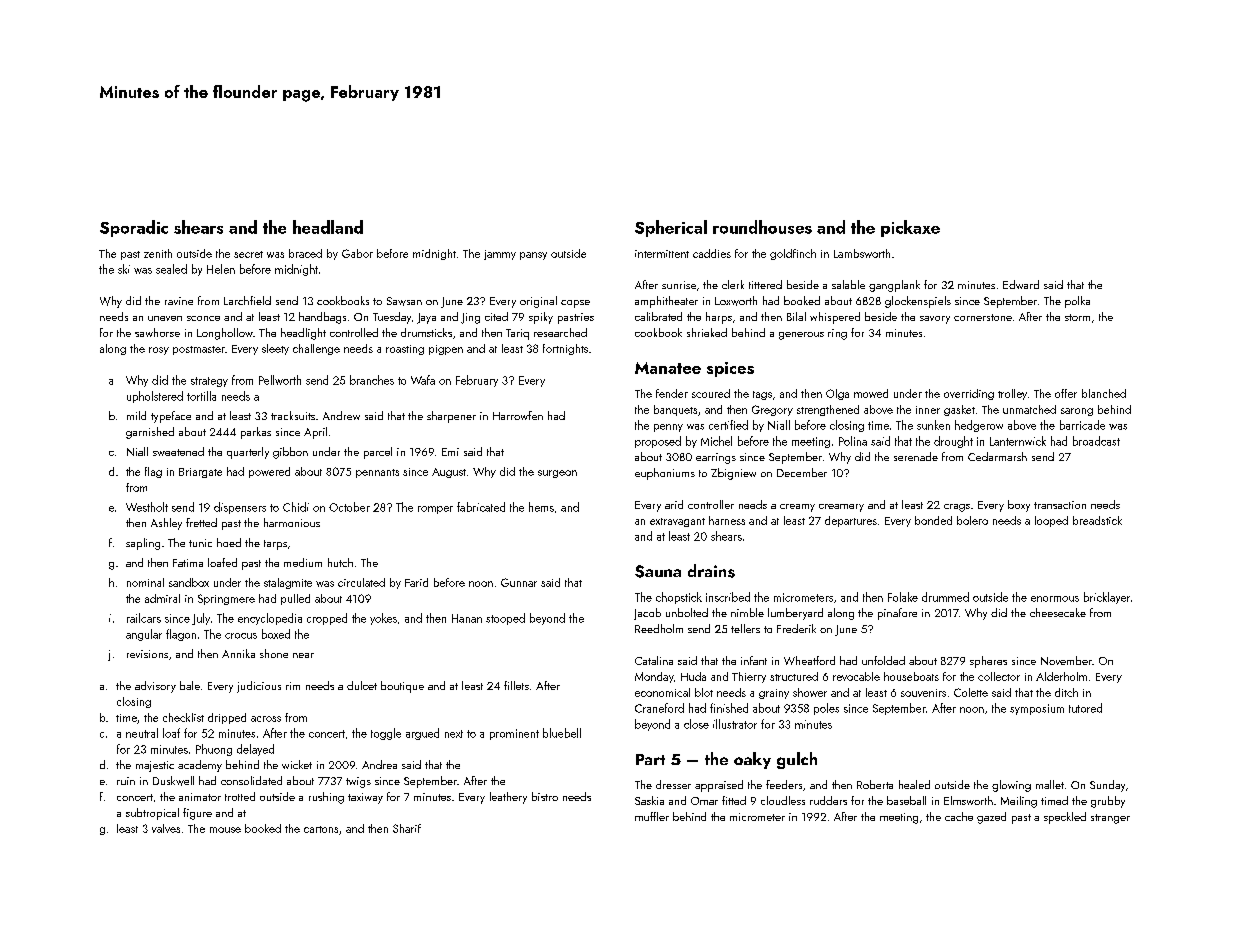 The width and height of the screenshot is (1233, 952). I want to click on Sporadic, so click(134, 228).
